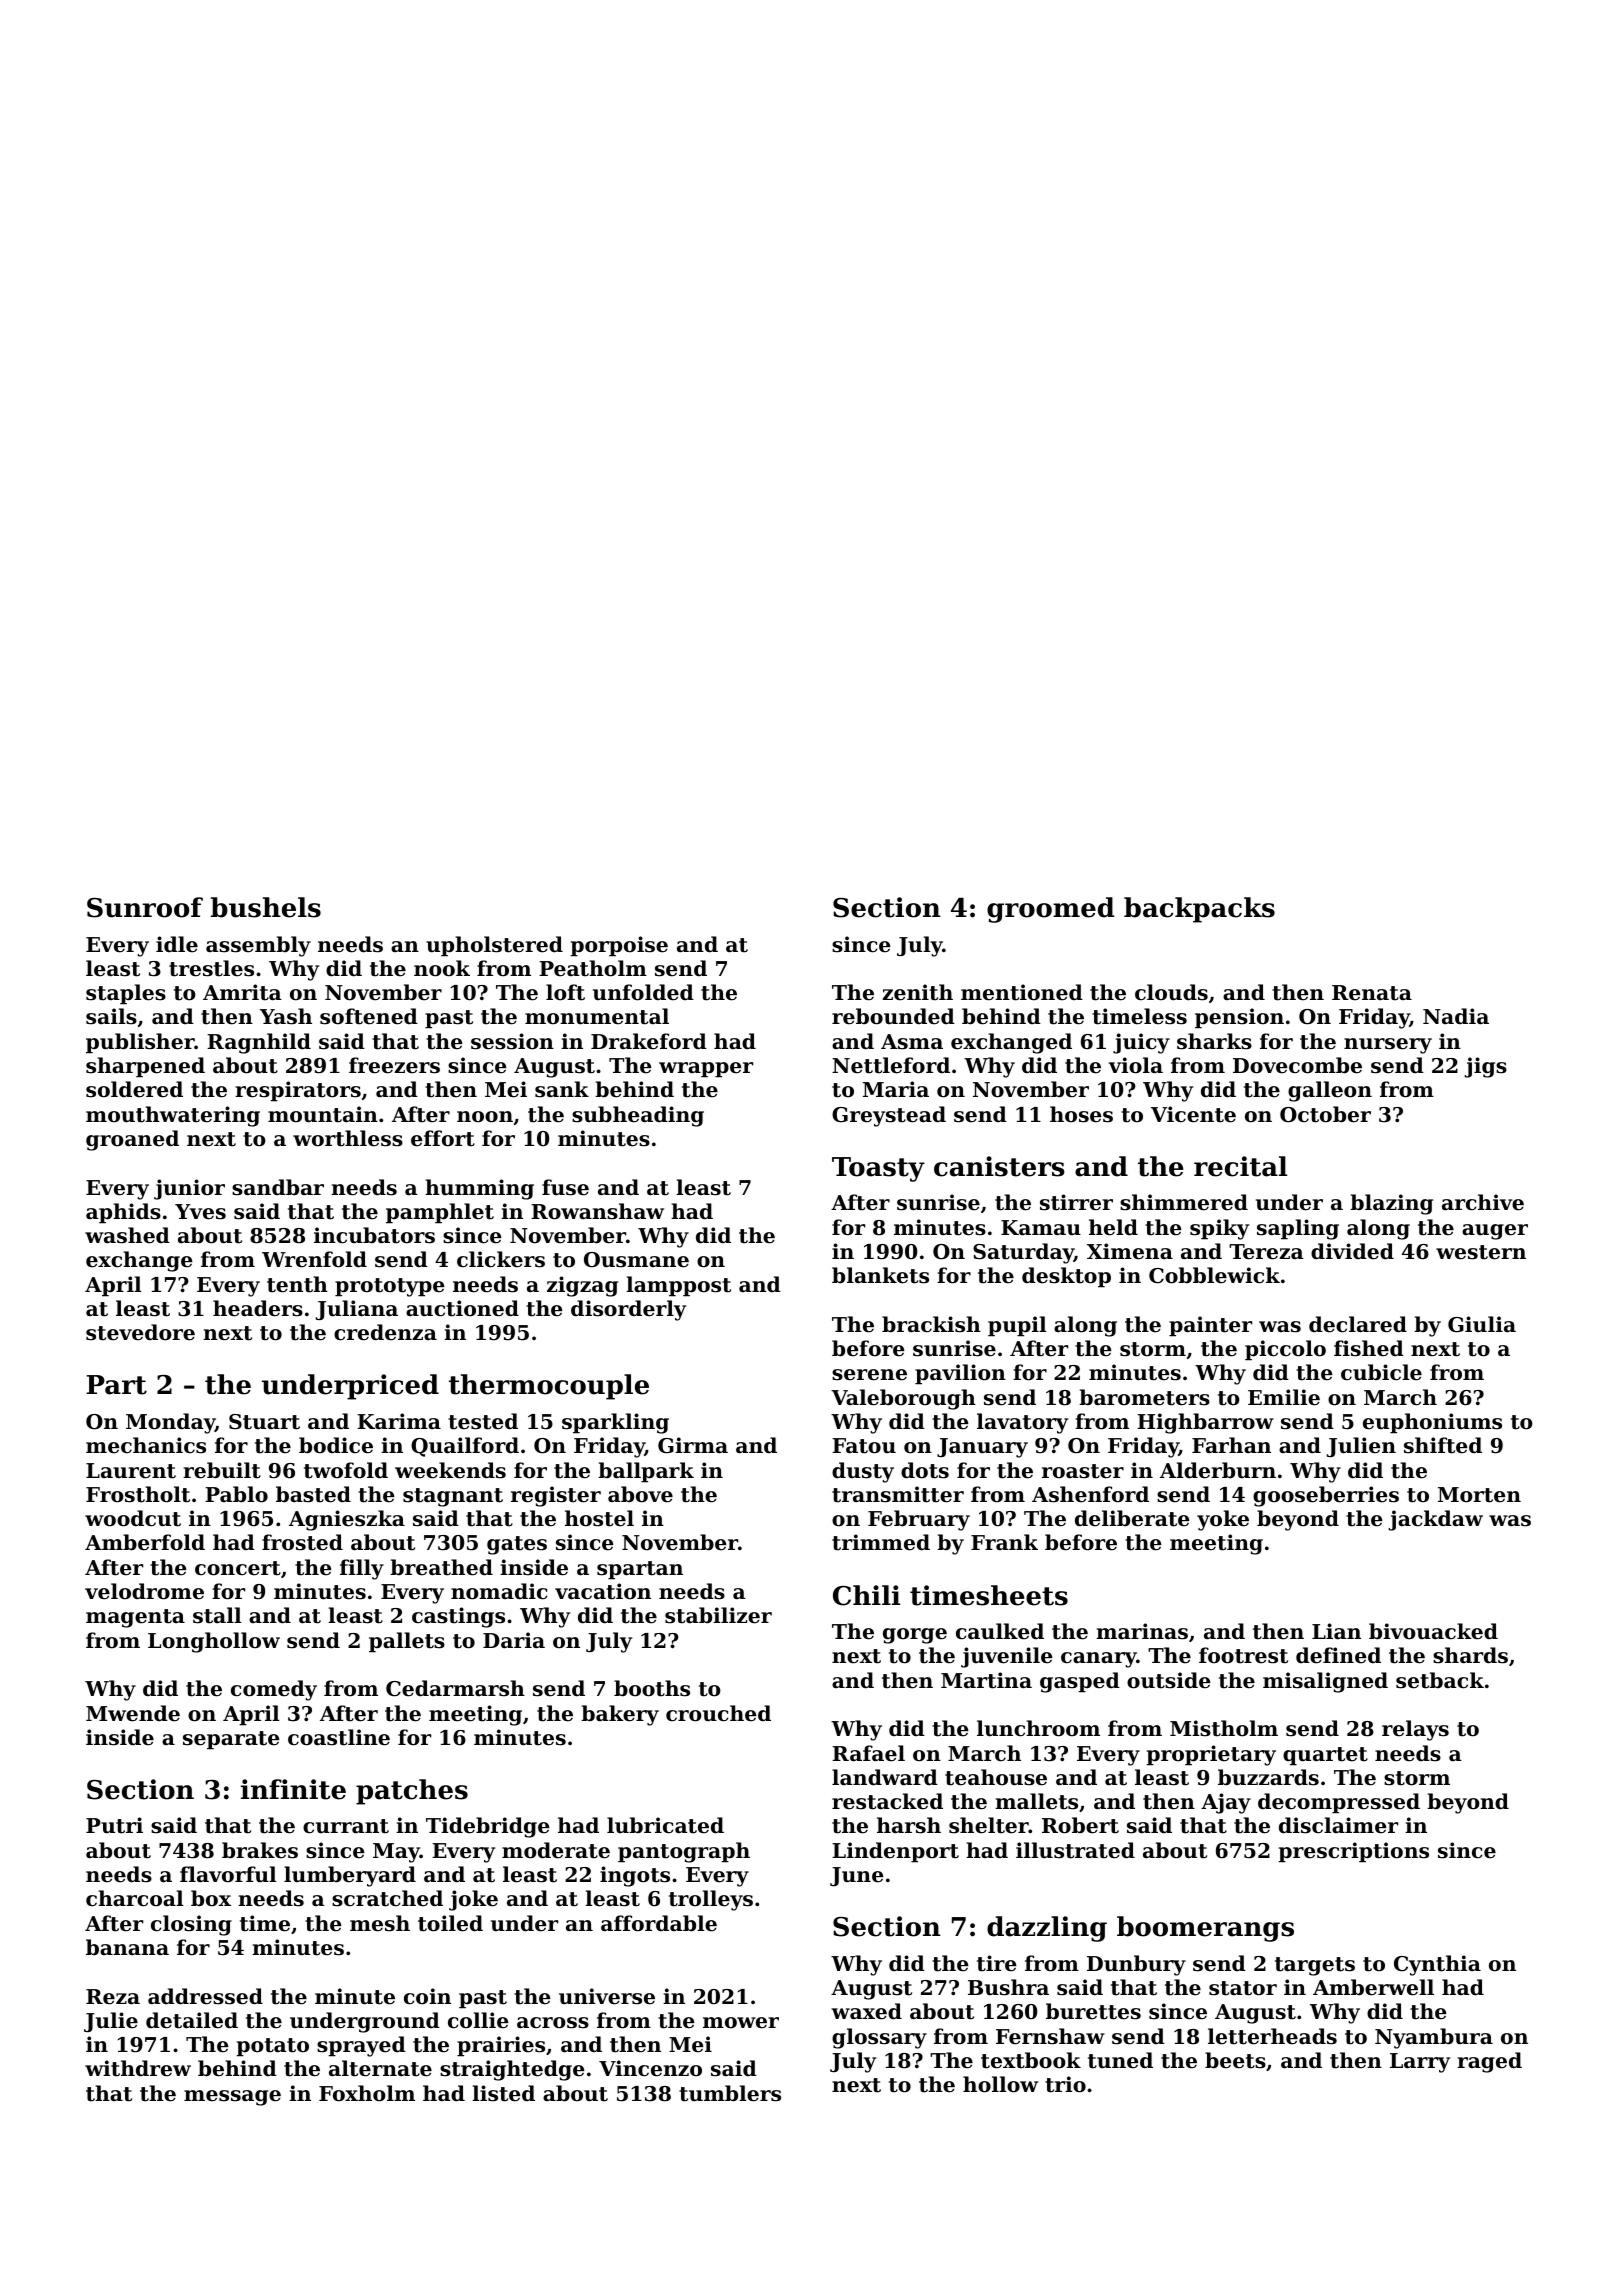 The image size is (1620, 2292). I want to click on Frostholt, so click(138, 1494).
